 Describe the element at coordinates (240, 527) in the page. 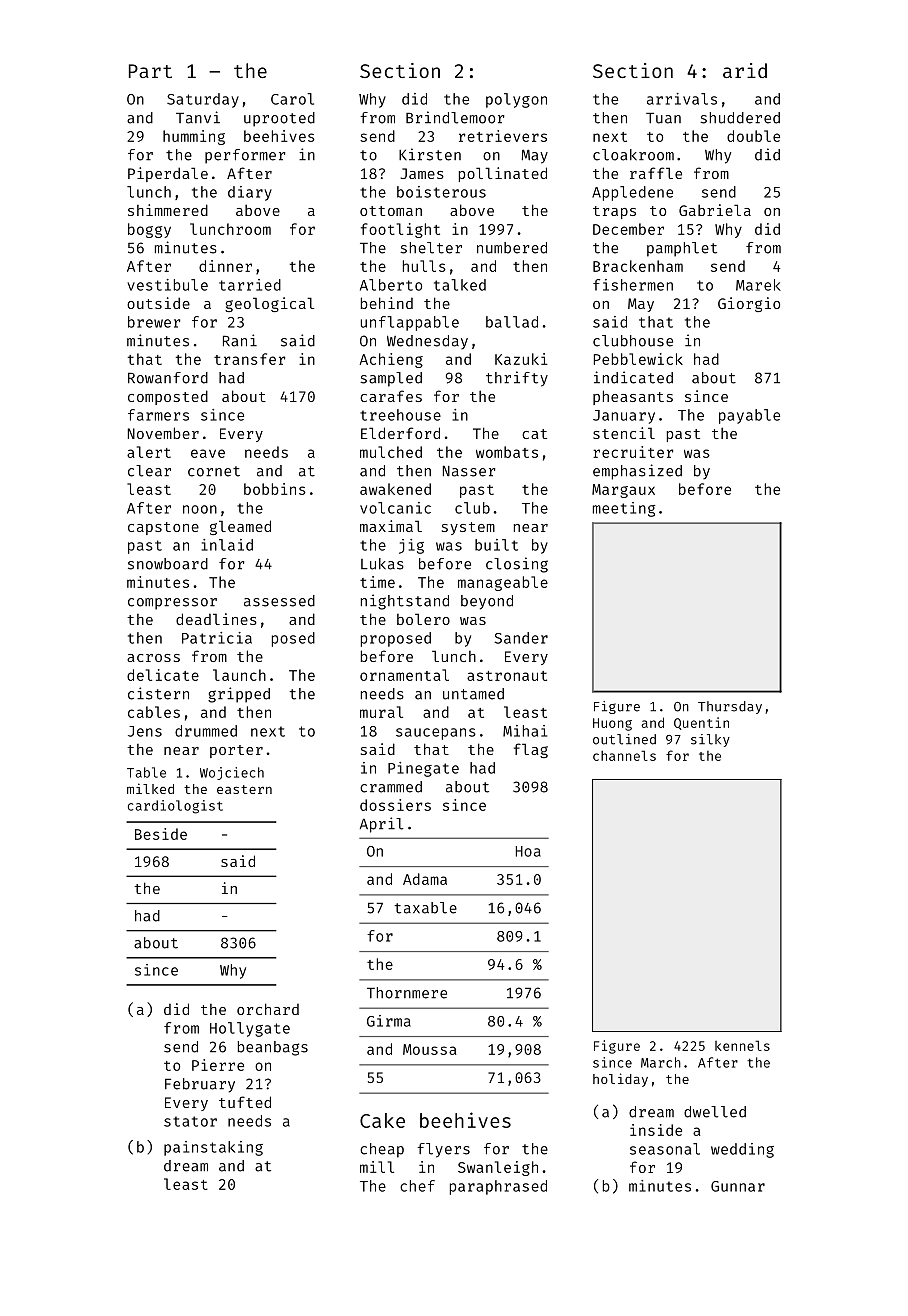

I see `gleamed` at that location.
